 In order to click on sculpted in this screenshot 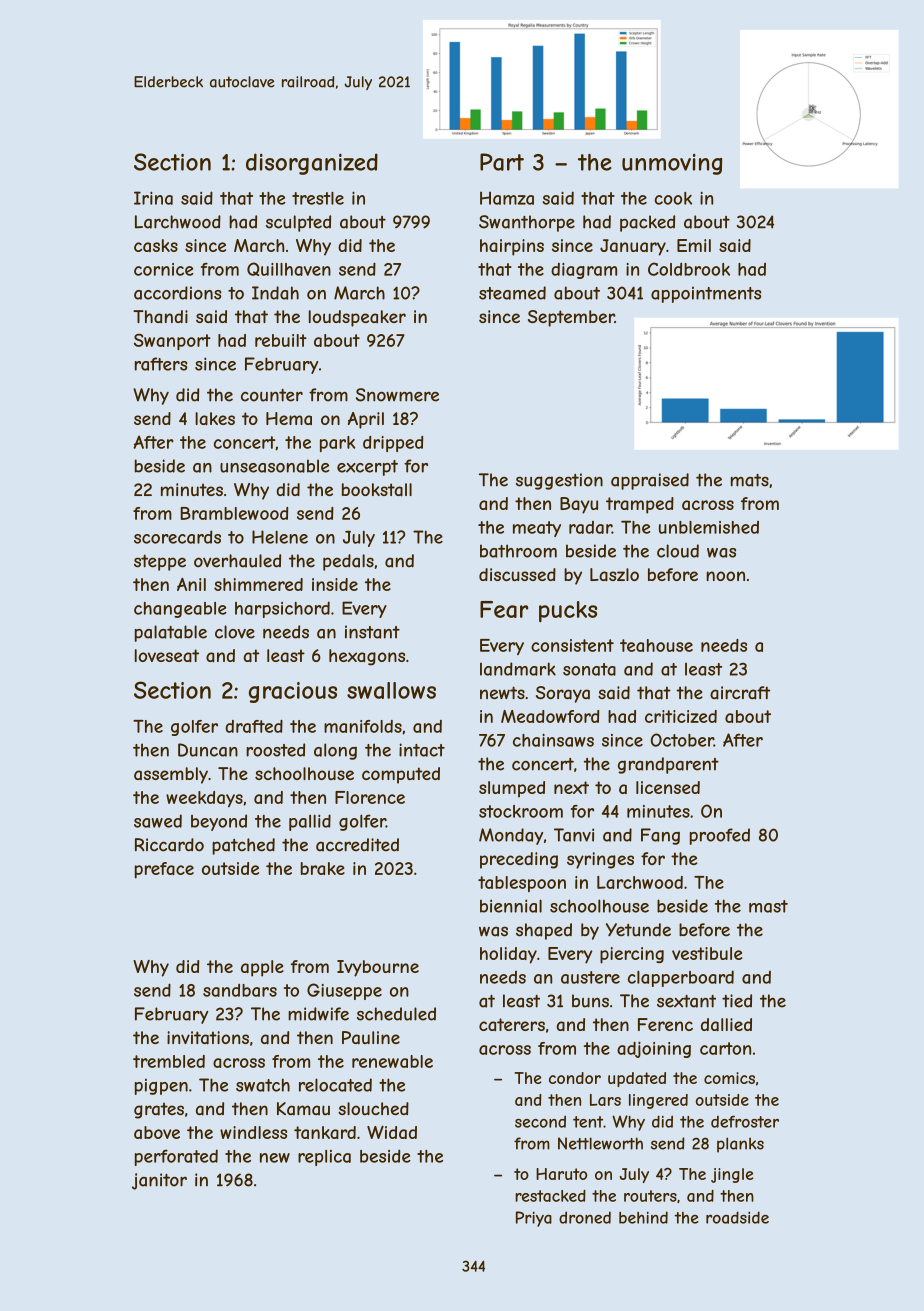, I will do `click(298, 223)`.
